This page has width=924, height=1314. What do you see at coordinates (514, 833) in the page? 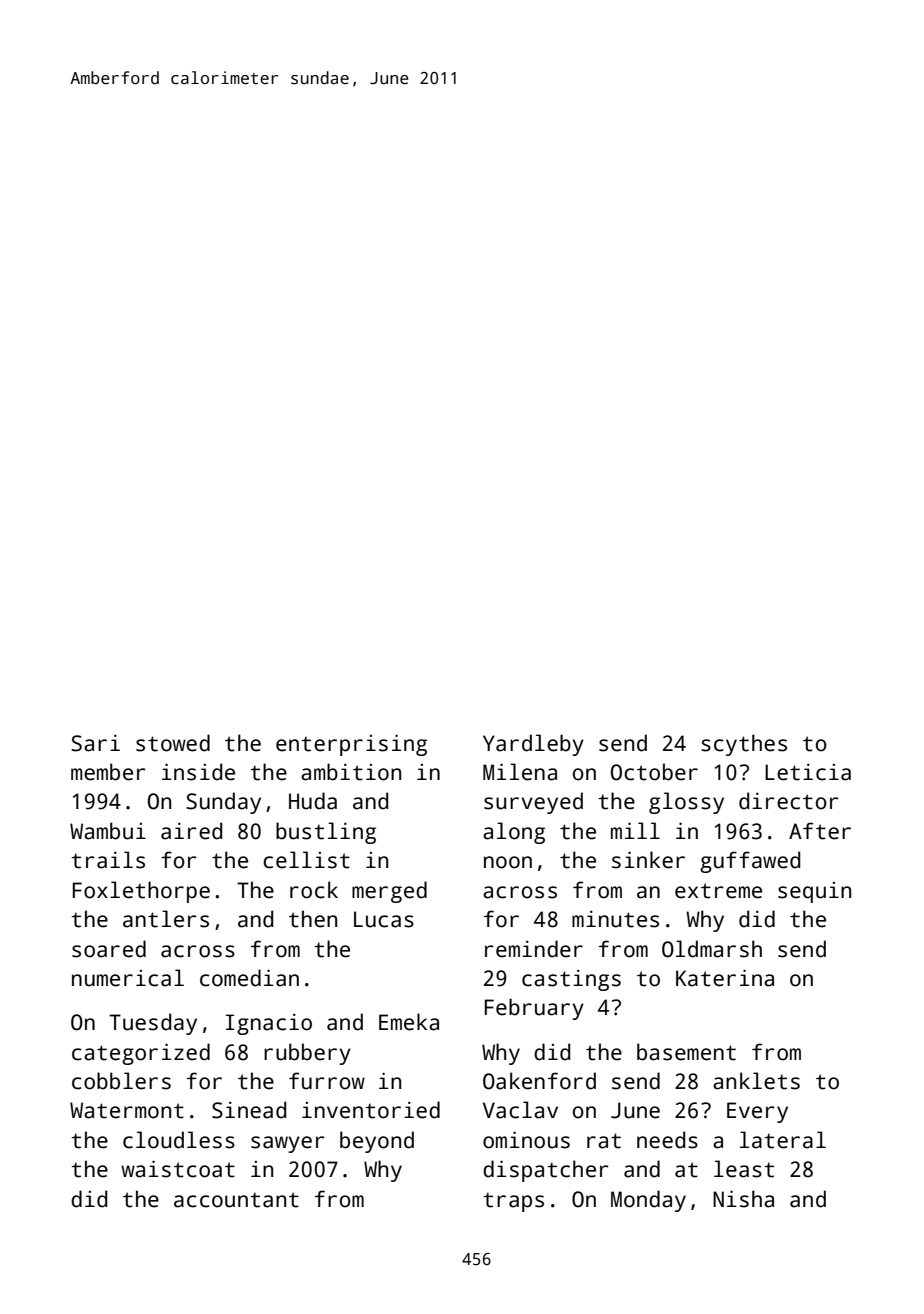
I see `along` at bounding box center [514, 833].
